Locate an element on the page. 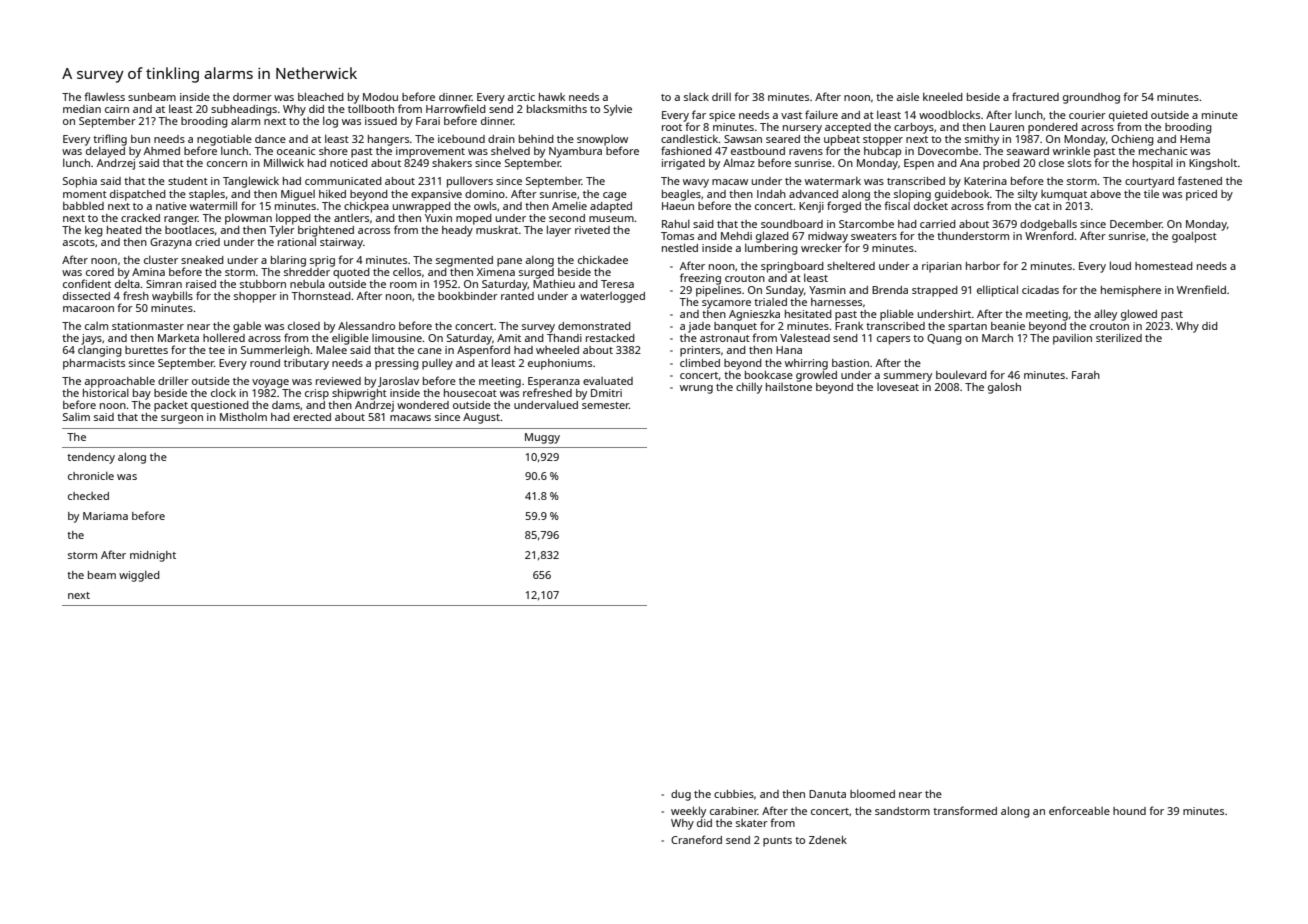 The width and height of the image is (1308, 924). docket is located at coordinates (931, 205).
